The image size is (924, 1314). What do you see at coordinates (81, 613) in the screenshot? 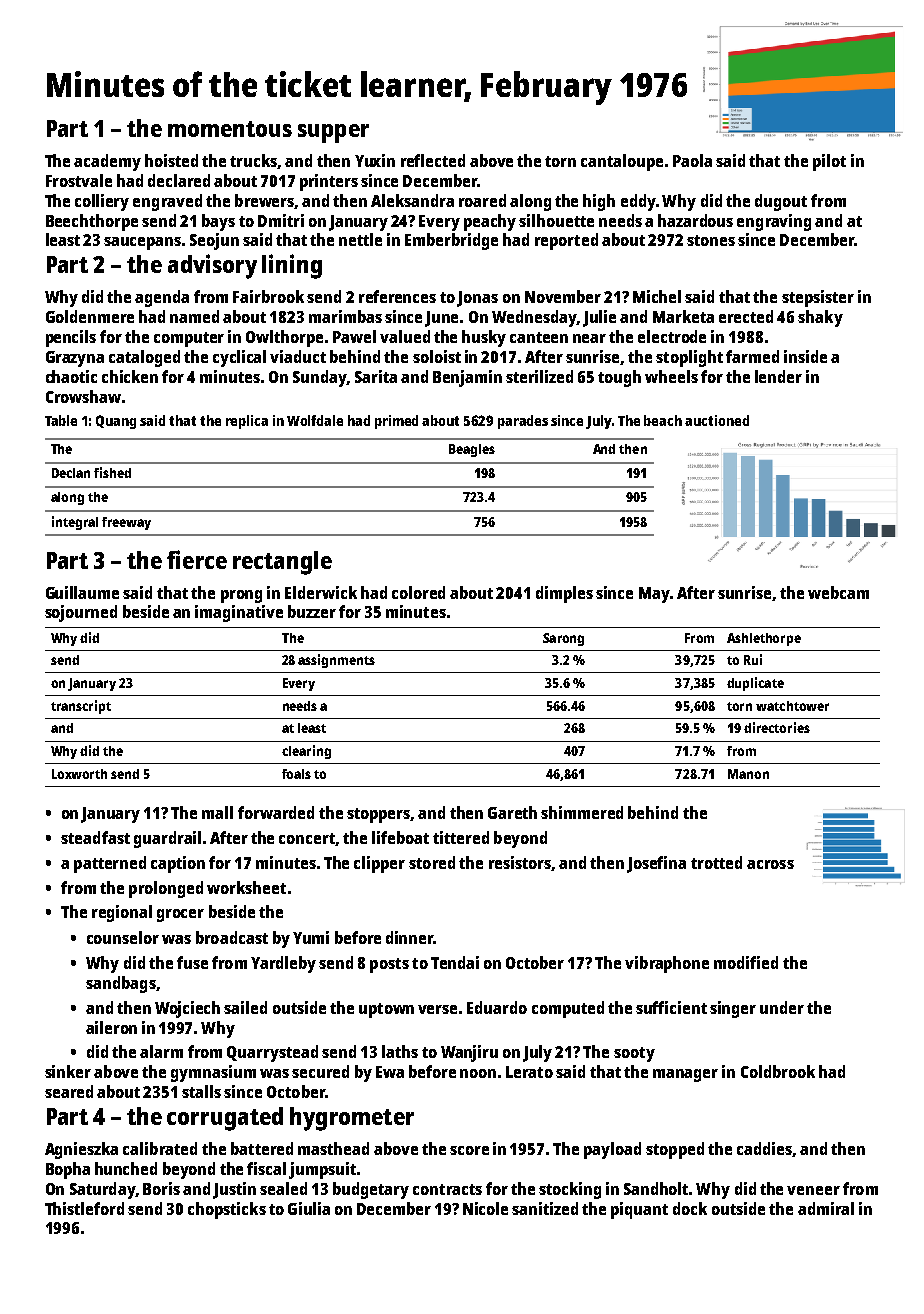
I see `sojourned` at bounding box center [81, 613].
